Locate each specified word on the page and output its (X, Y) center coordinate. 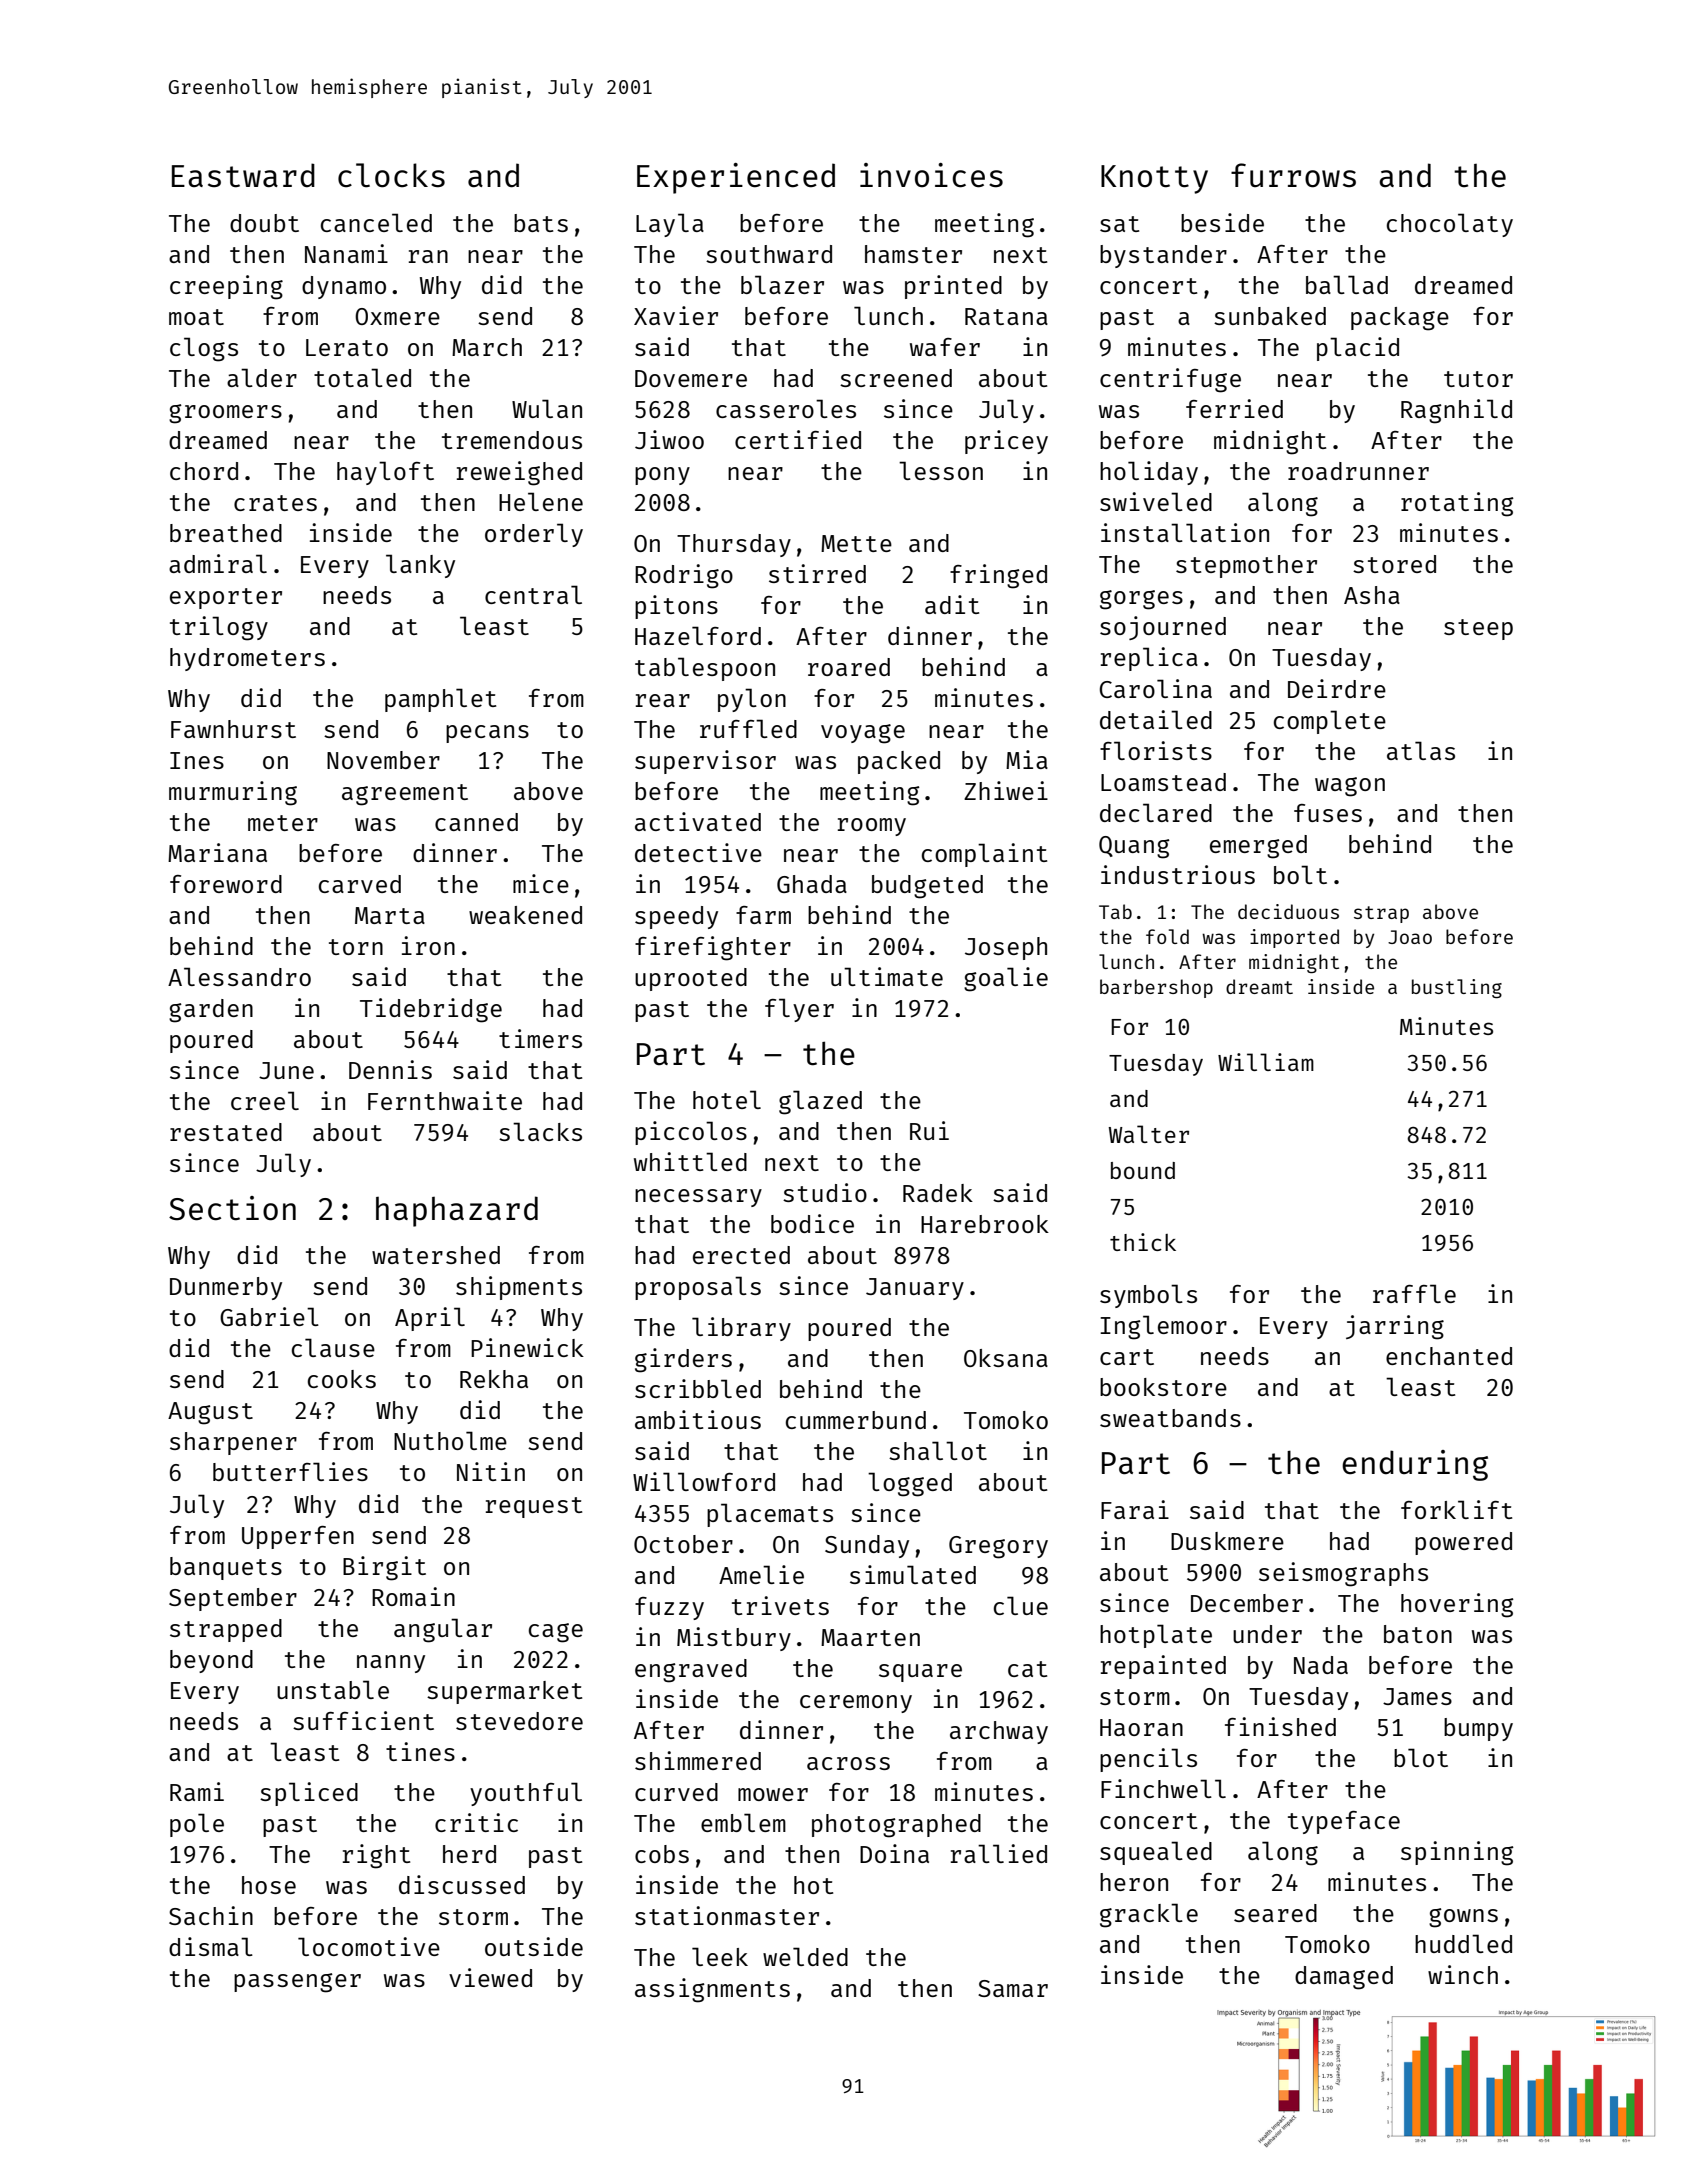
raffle (1414, 1293)
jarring (1395, 1327)
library (741, 1329)
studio (825, 1192)
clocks (391, 175)
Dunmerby (226, 1288)
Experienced (736, 178)
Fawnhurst (233, 729)
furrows (1293, 175)
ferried (1234, 408)
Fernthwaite (445, 1100)
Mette (856, 543)
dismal (211, 1946)
